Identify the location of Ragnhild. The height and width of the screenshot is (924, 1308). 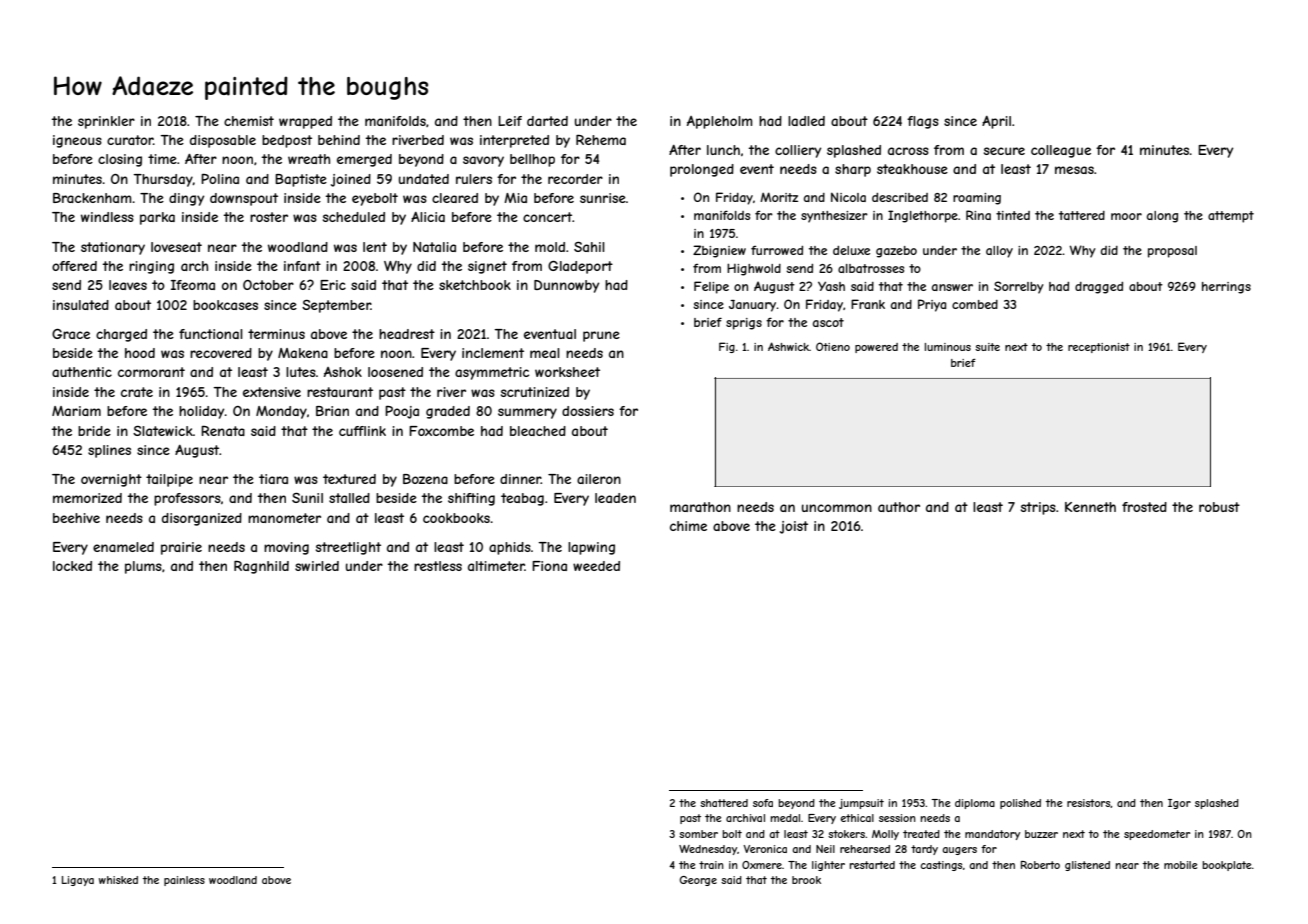
(261, 567).
